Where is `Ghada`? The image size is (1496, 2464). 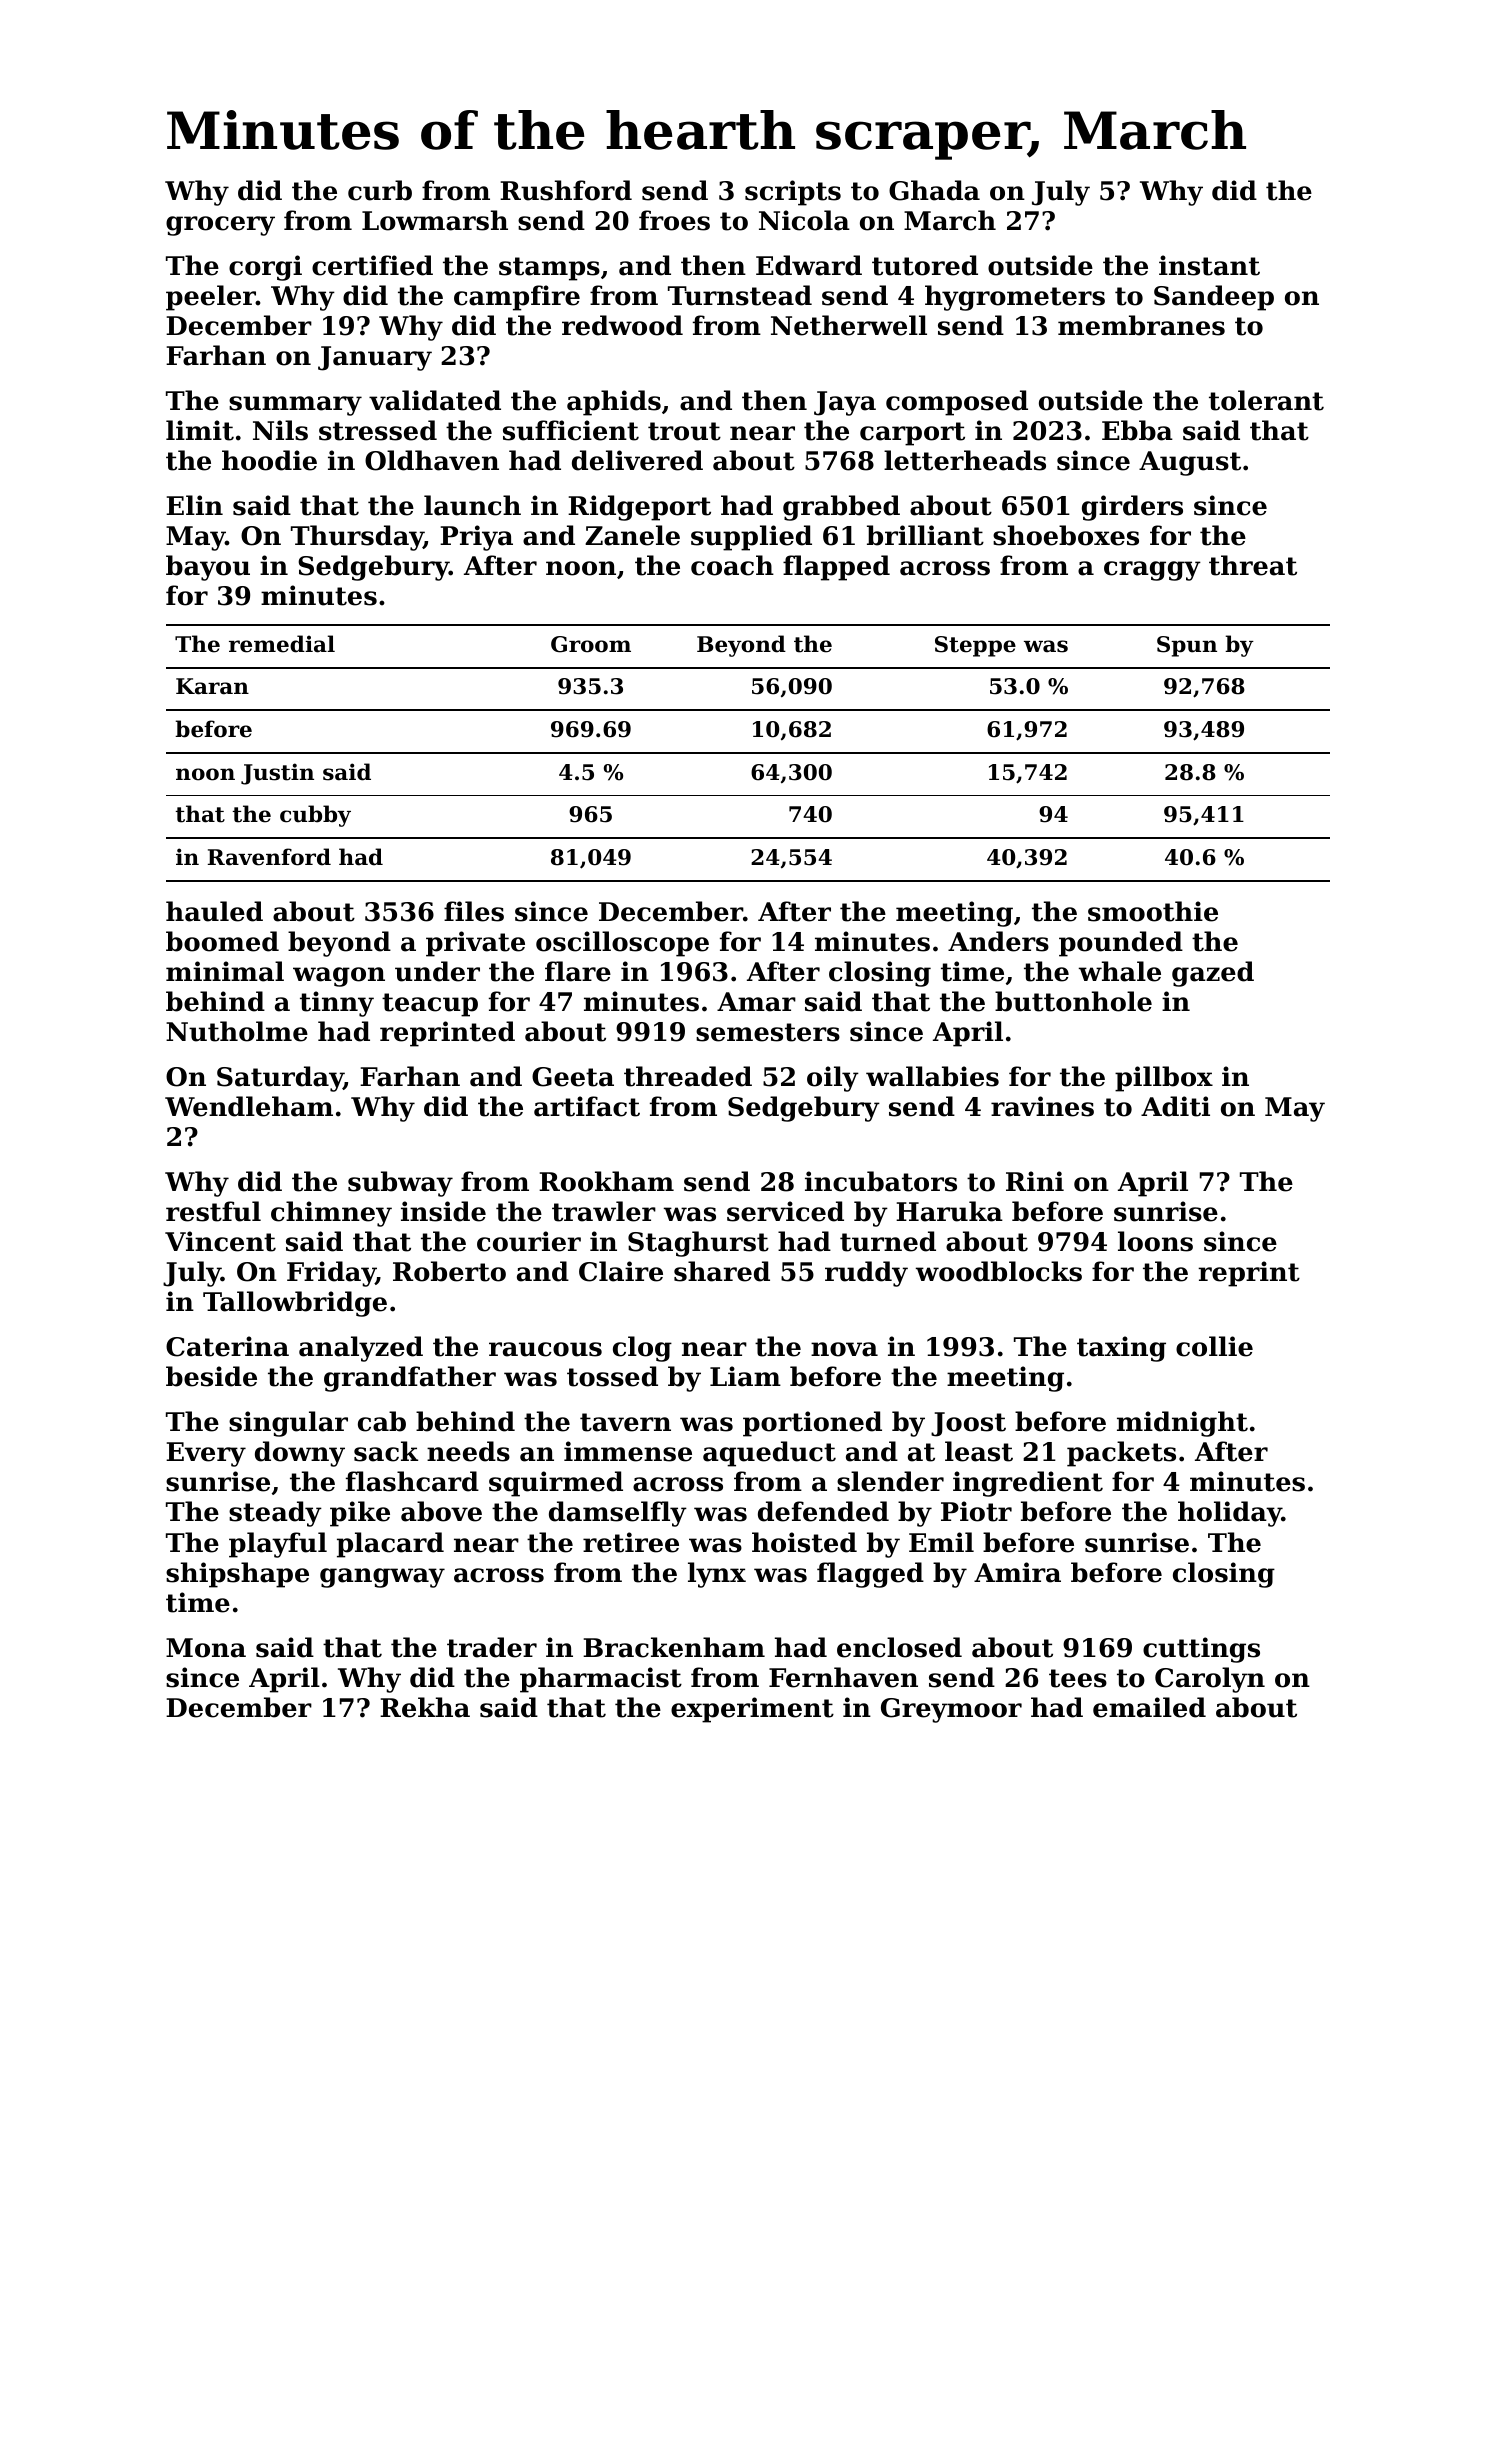
Ghada is located at coordinates (934, 190).
